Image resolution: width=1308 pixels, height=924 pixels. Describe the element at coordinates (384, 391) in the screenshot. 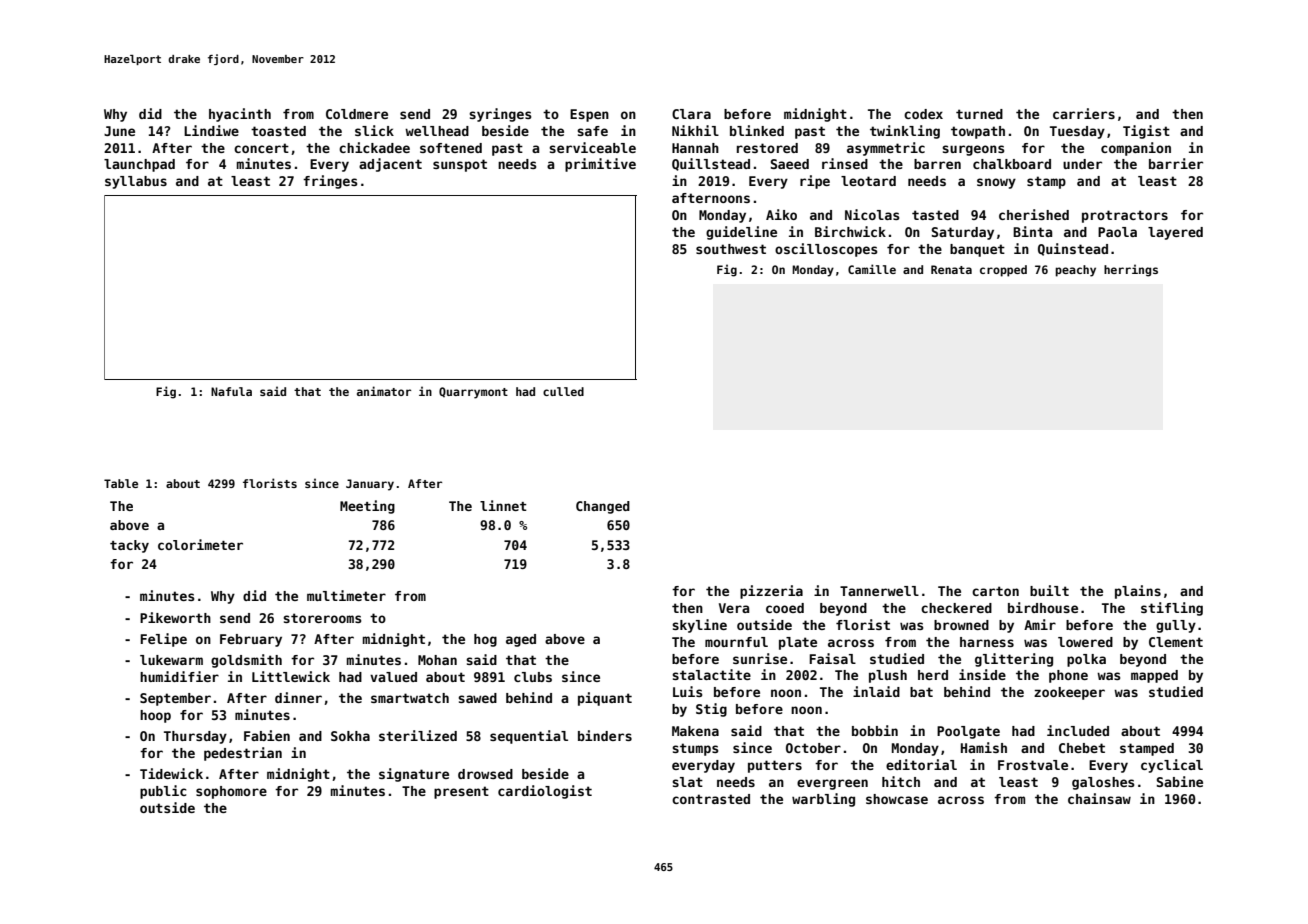

I see `animator` at that location.
